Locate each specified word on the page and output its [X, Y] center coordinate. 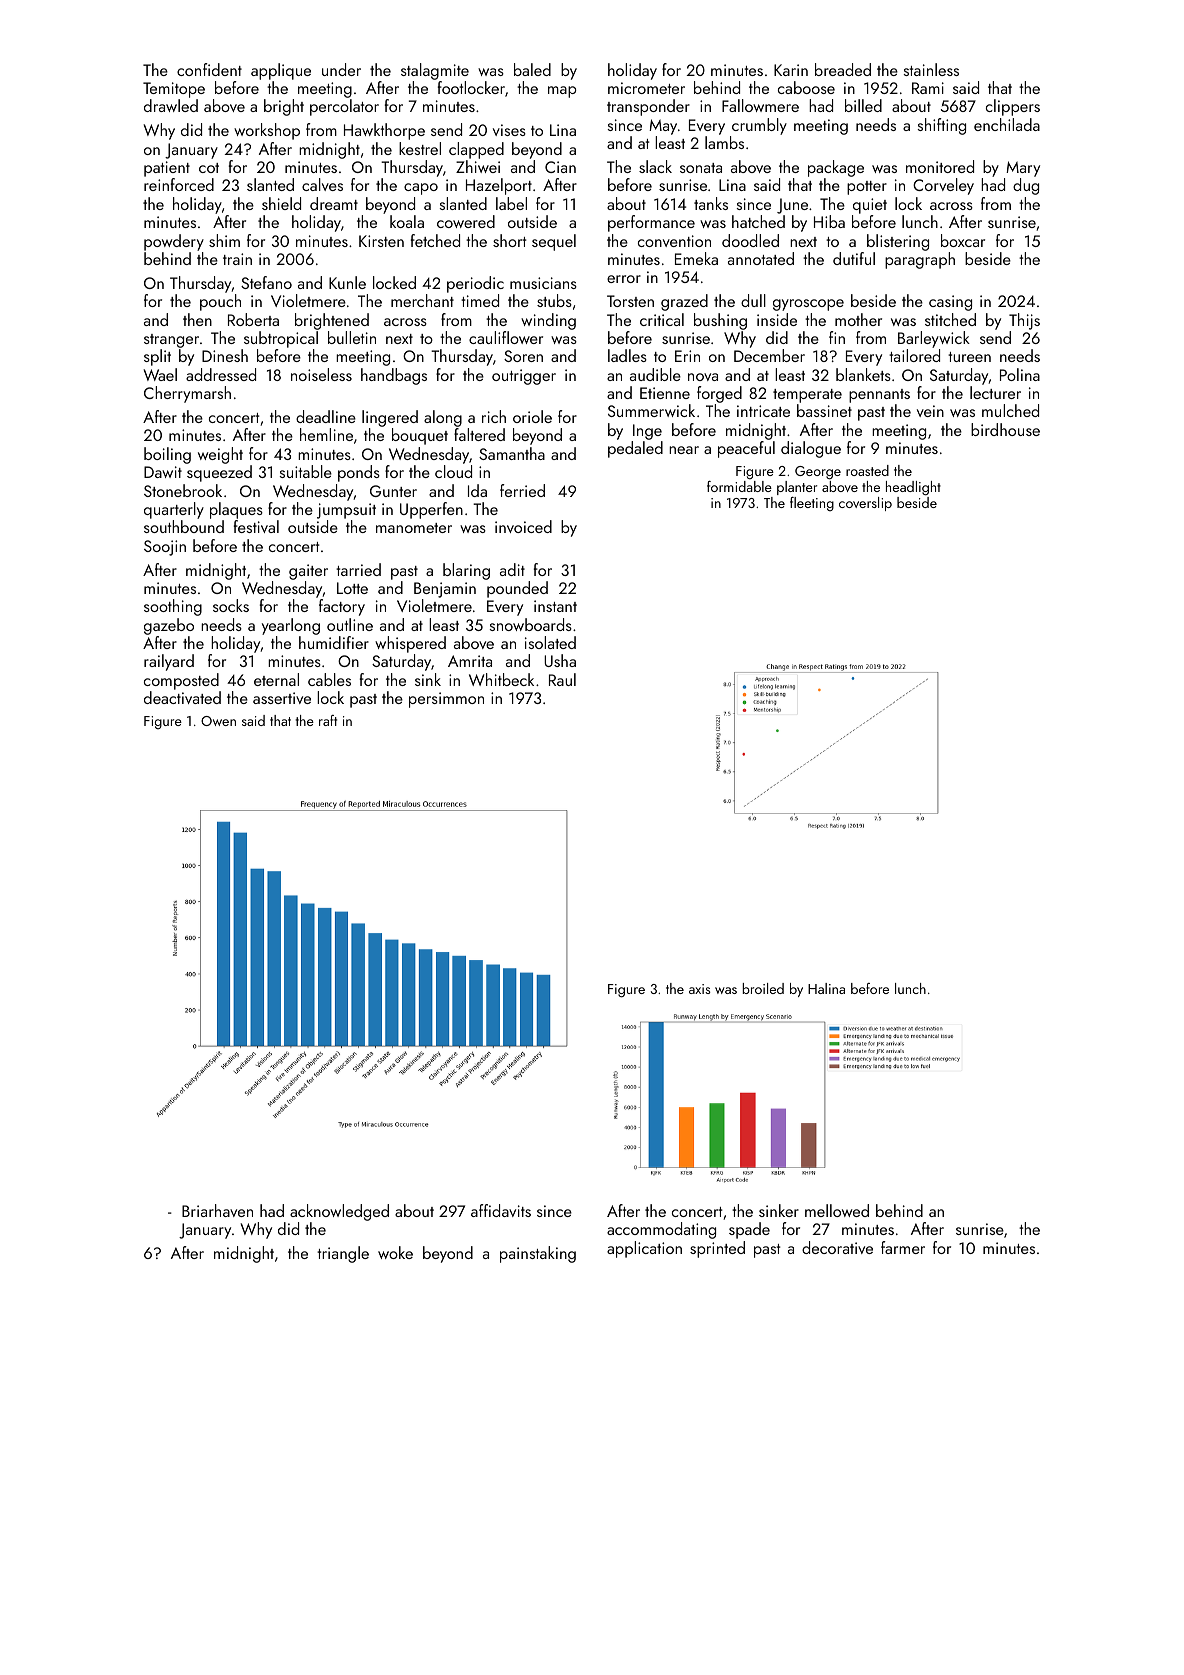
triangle [343, 1254]
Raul [562, 679]
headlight [913, 488]
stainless [931, 69]
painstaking [538, 1254]
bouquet [420, 436]
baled [532, 69]
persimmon [446, 700]
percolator [344, 107]
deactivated [182, 697]
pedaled [635, 449]
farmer [903, 1247]
